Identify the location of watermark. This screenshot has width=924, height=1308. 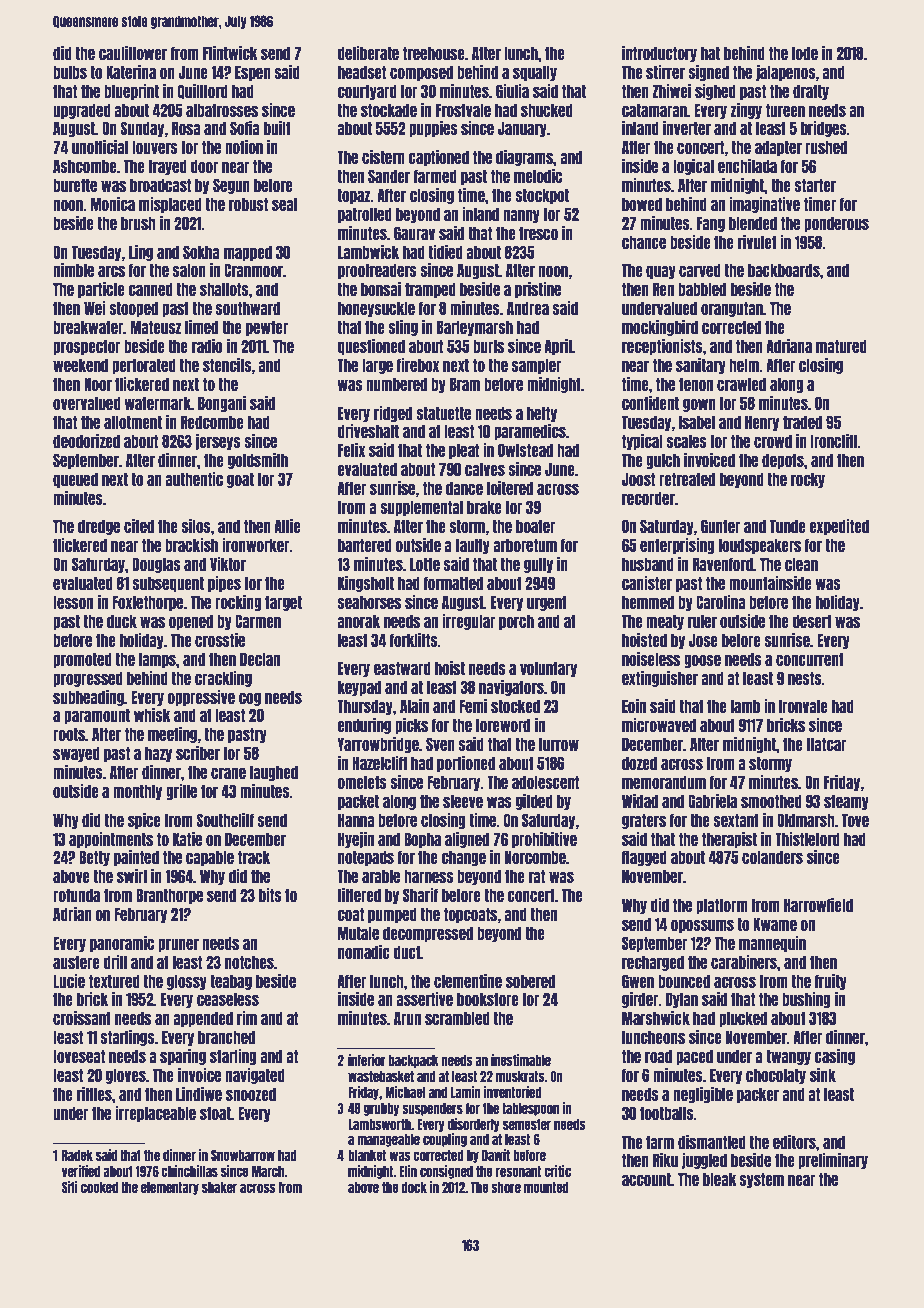
(158, 403).
